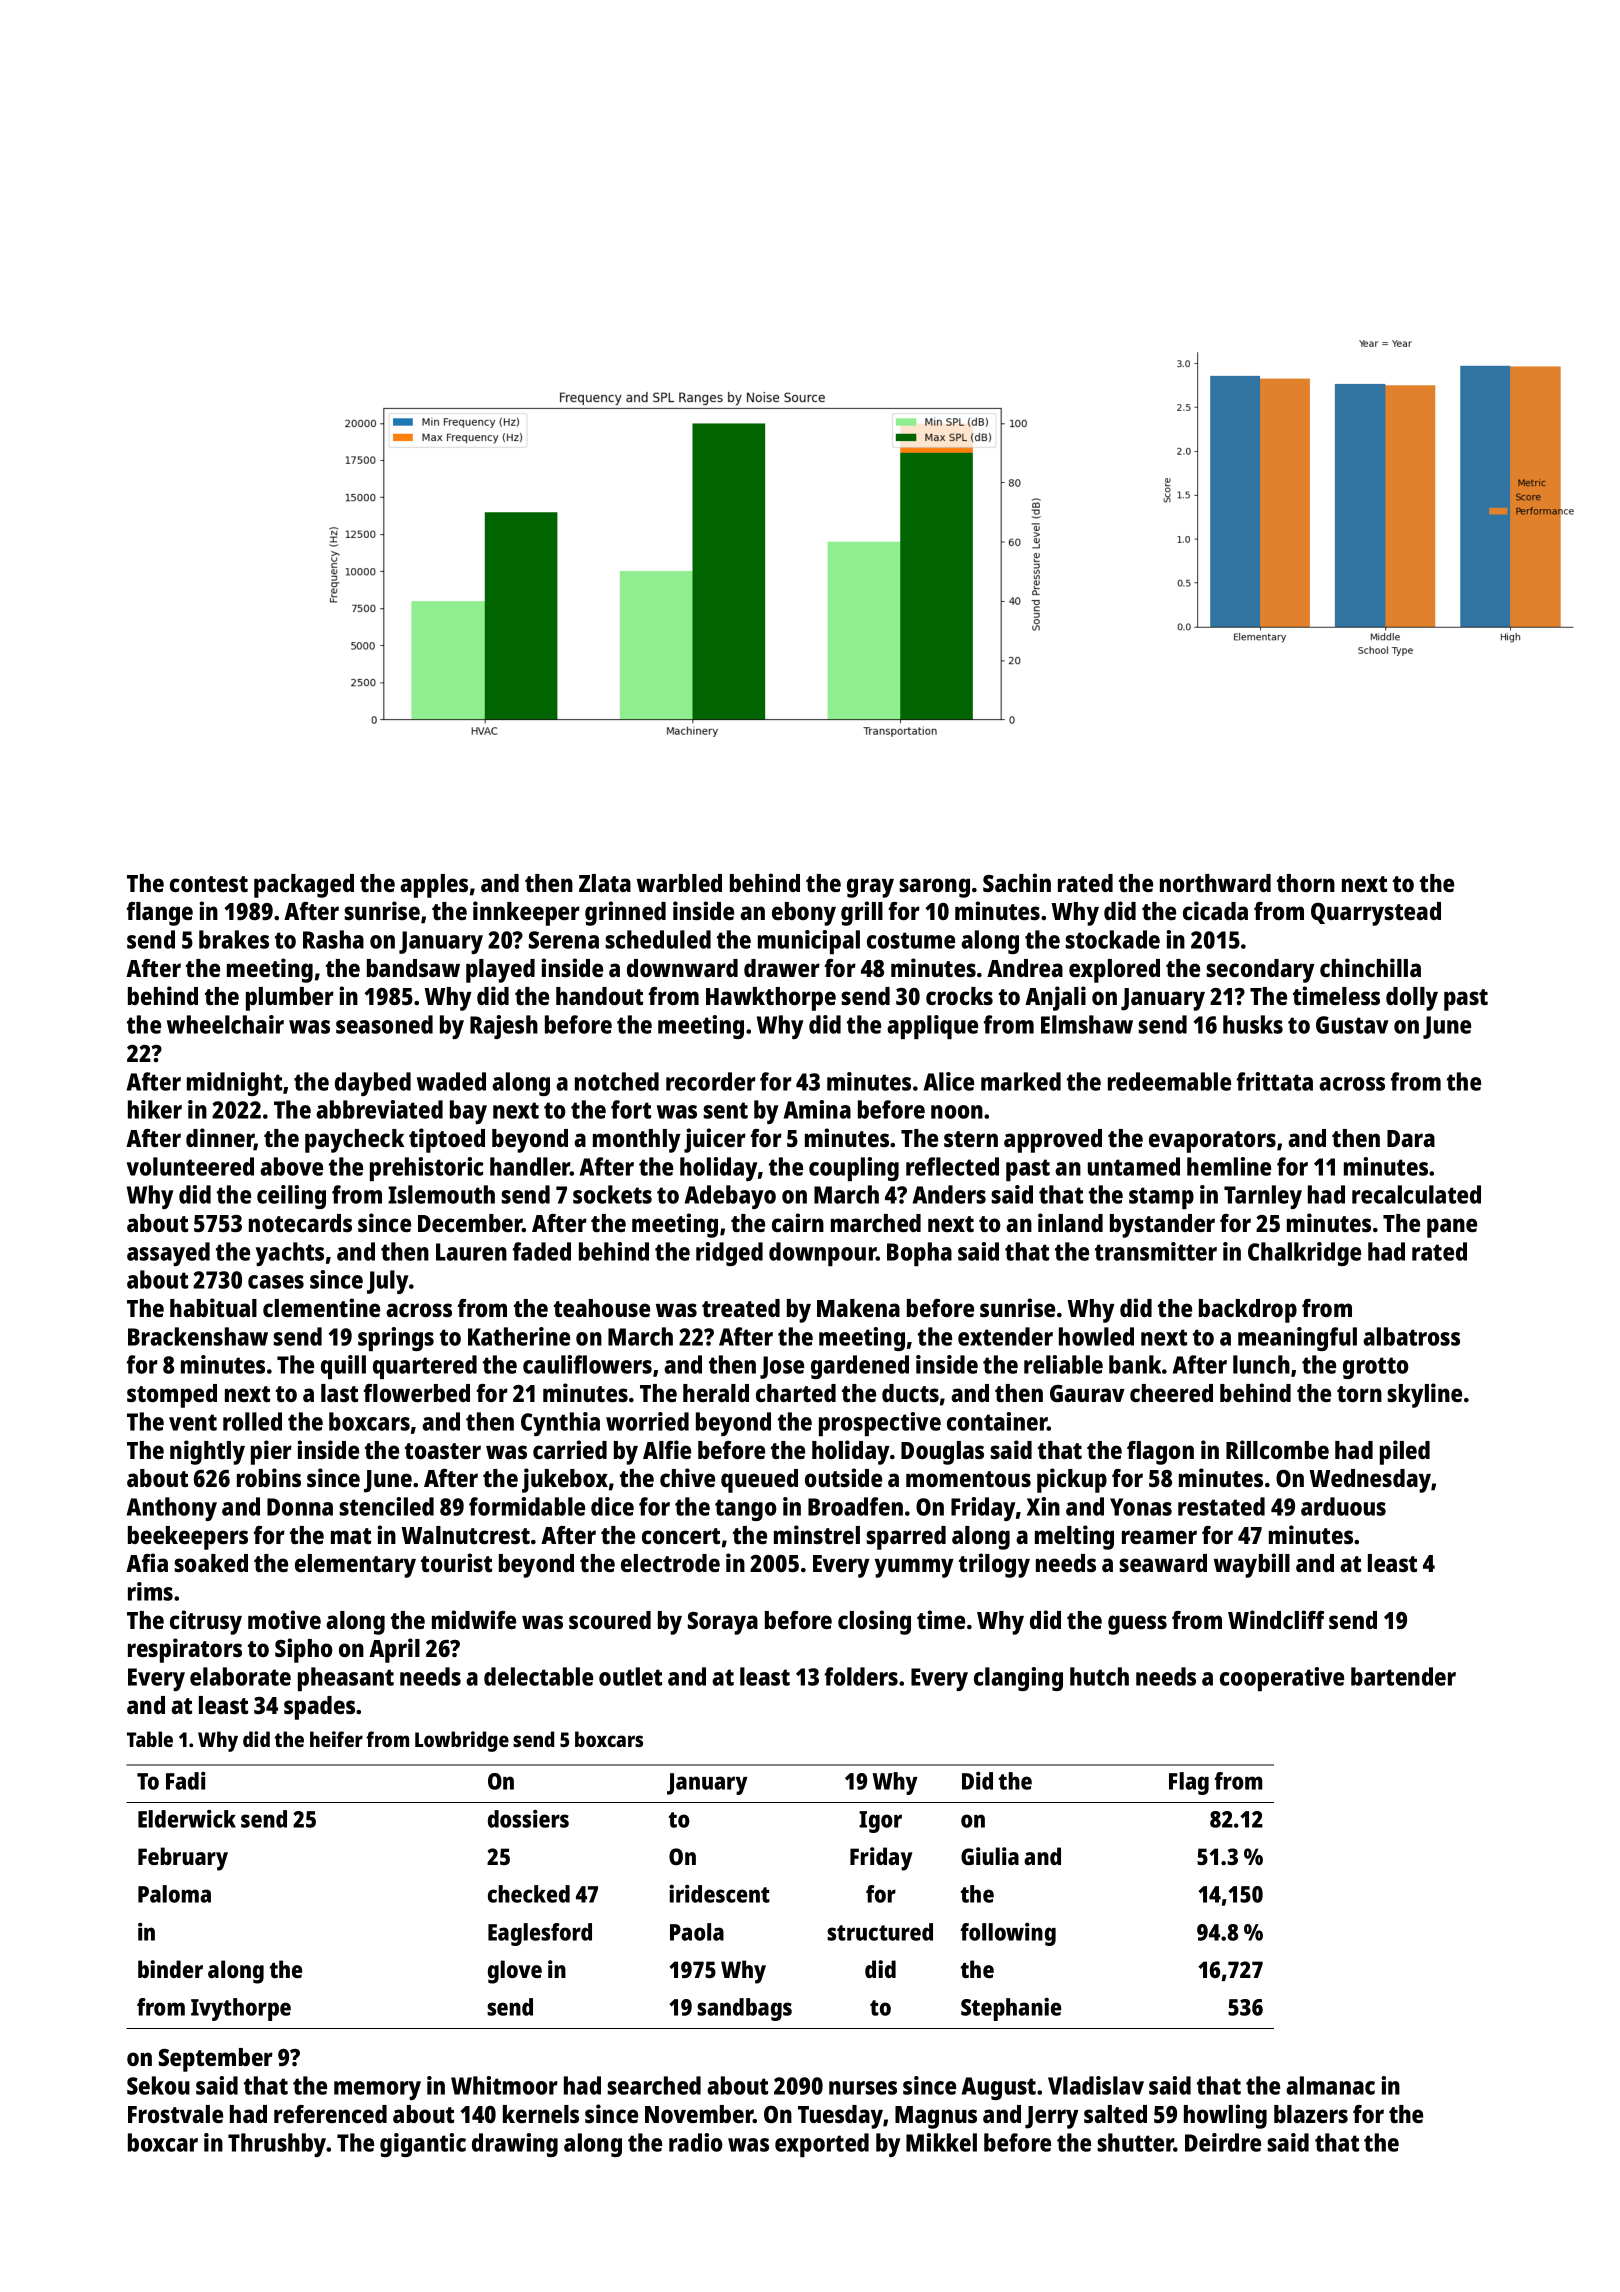 This document has height=2292, width=1620. Describe the element at coordinates (198, 1336) in the document. I see `Brackenshaw` at that location.
